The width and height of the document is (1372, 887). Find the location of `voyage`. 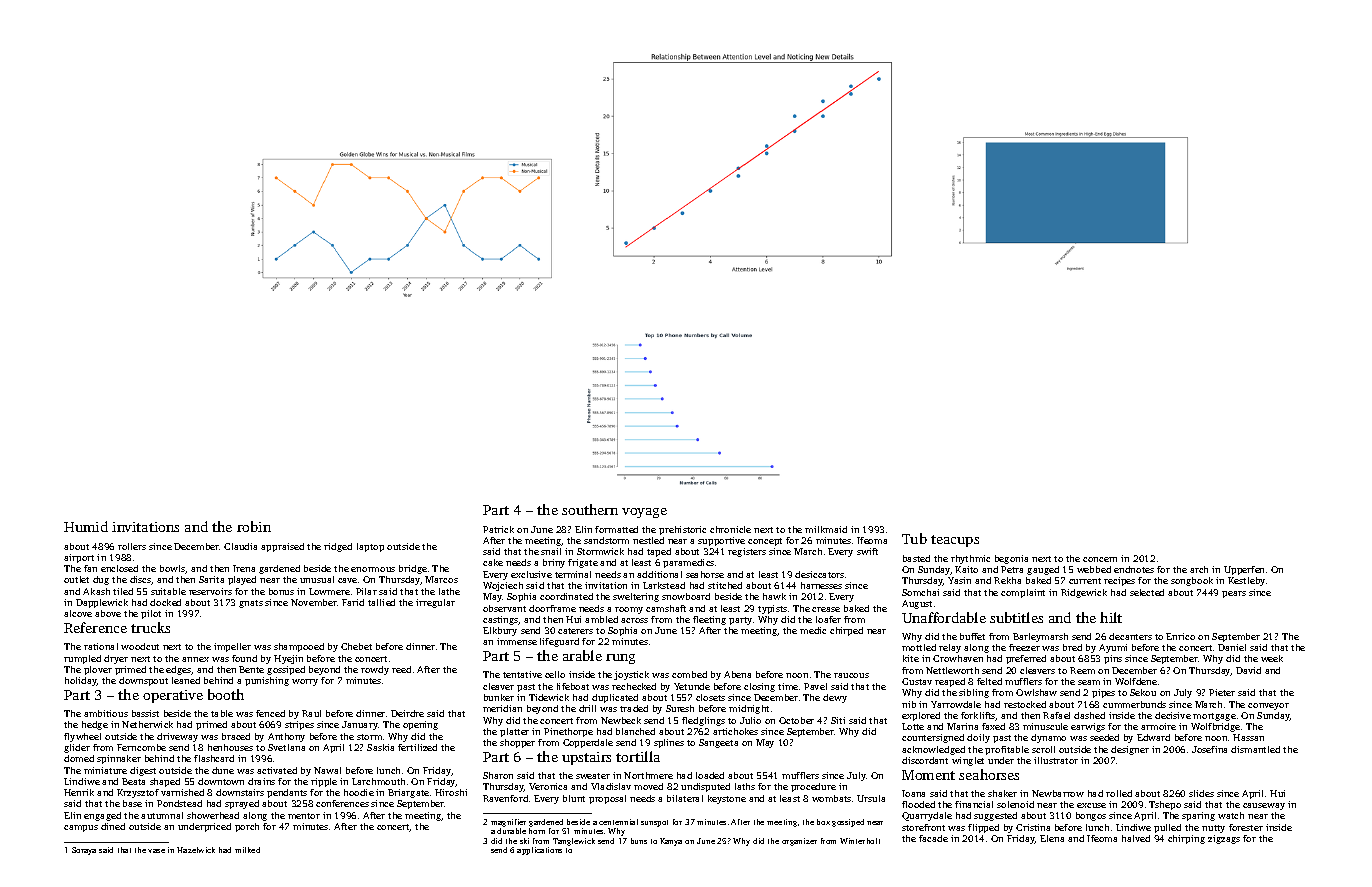

voyage is located at coordinates (644, 513).
